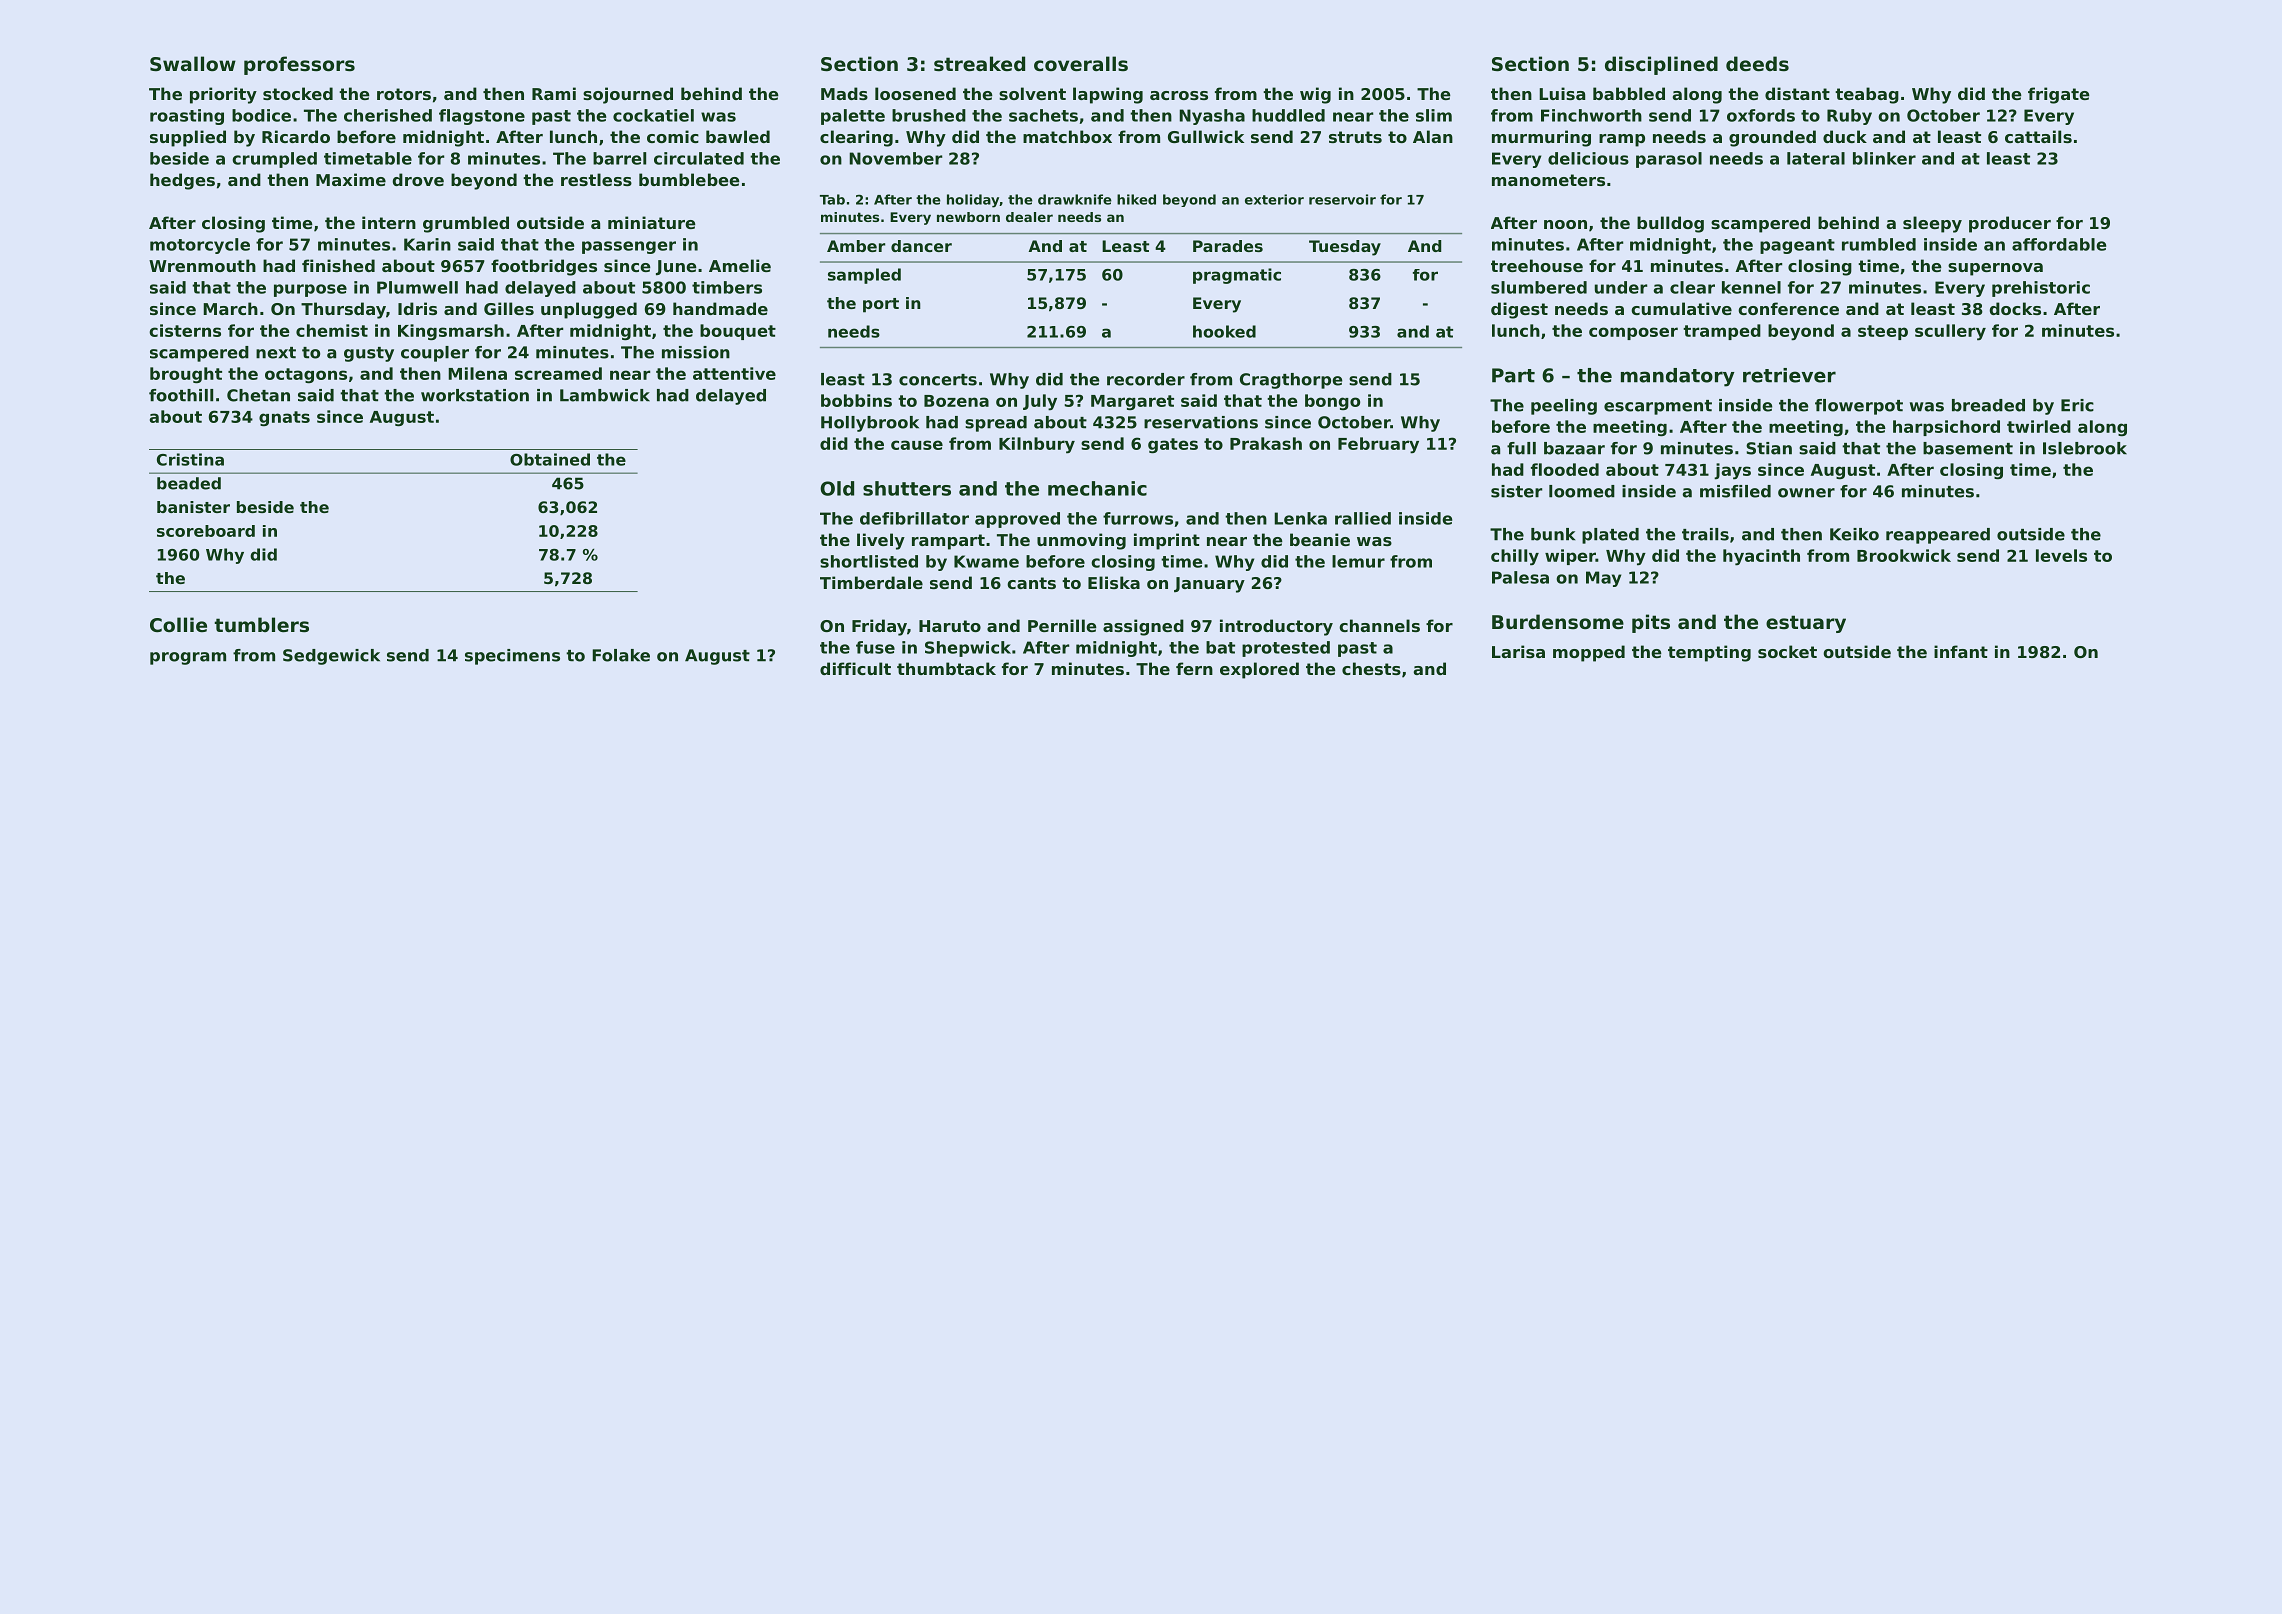 The height and width of the page is (1614, 2282). I want to click on program, so click(188, 658).
